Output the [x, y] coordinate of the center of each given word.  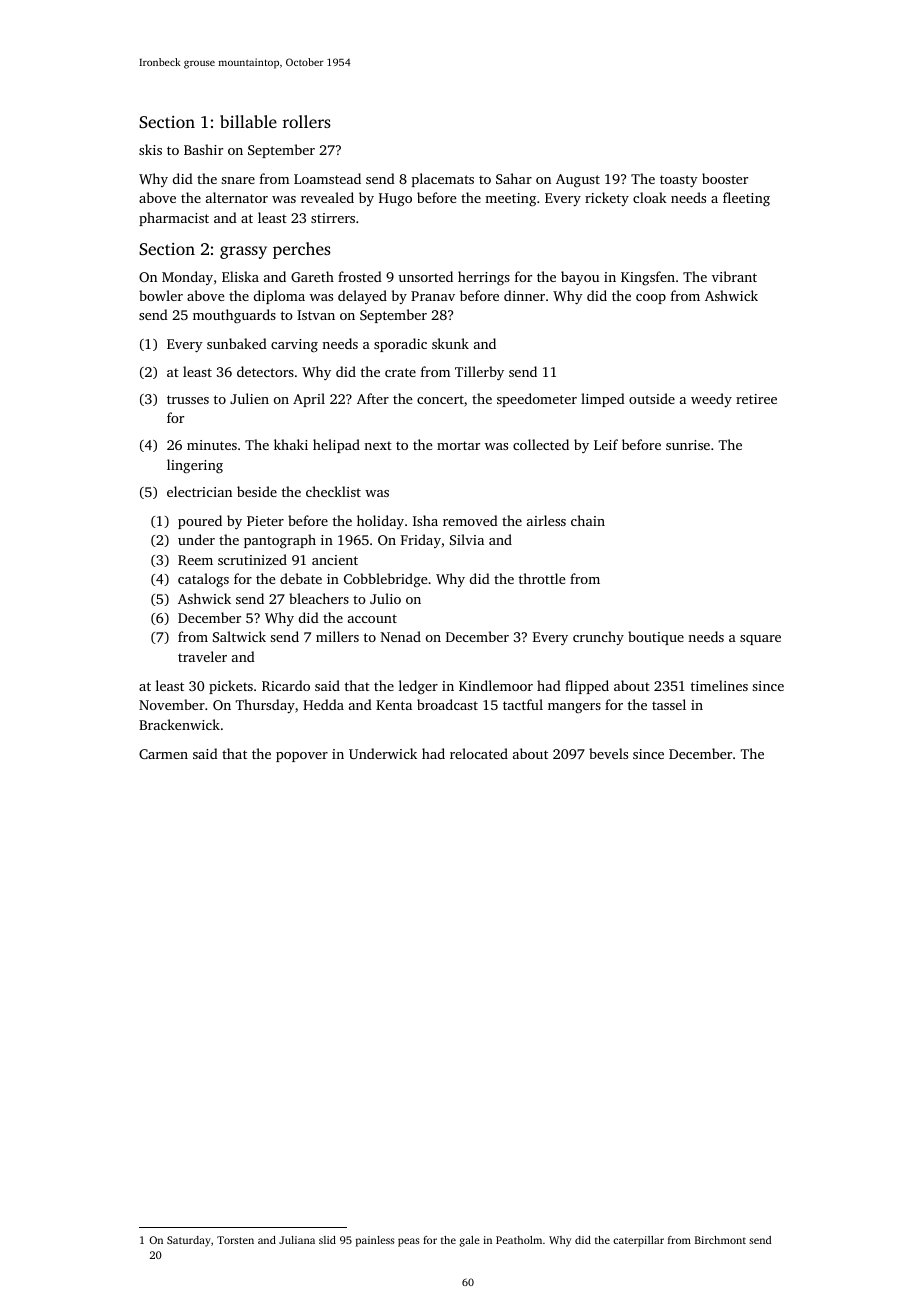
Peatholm [519, 1240]
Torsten [235, 1240]
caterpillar [638, 1241]
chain [588, 520]
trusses [188, 399]
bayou [580, 278]
